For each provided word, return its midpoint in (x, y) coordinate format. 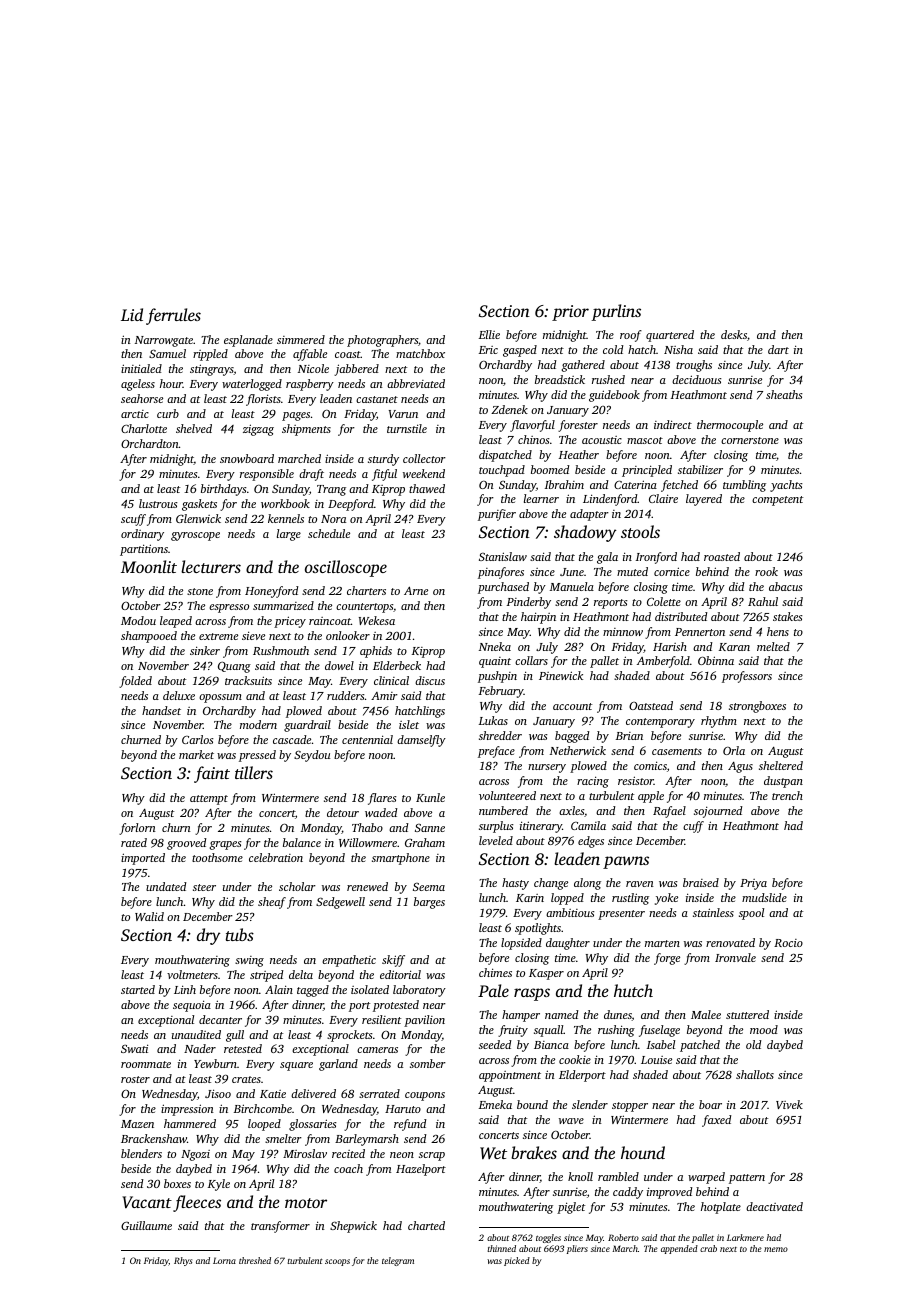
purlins (616, 312)
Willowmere (368, 842)
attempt (209, 800)
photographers (382, 341)
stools (640, 531)
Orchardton (150, 443)
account (572, 706)
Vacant (147, 1202)
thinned (501, 1248)
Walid (149, 916)
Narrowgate (164, 341)
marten (662, 943)
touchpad (502, 471)
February (501, 692)
